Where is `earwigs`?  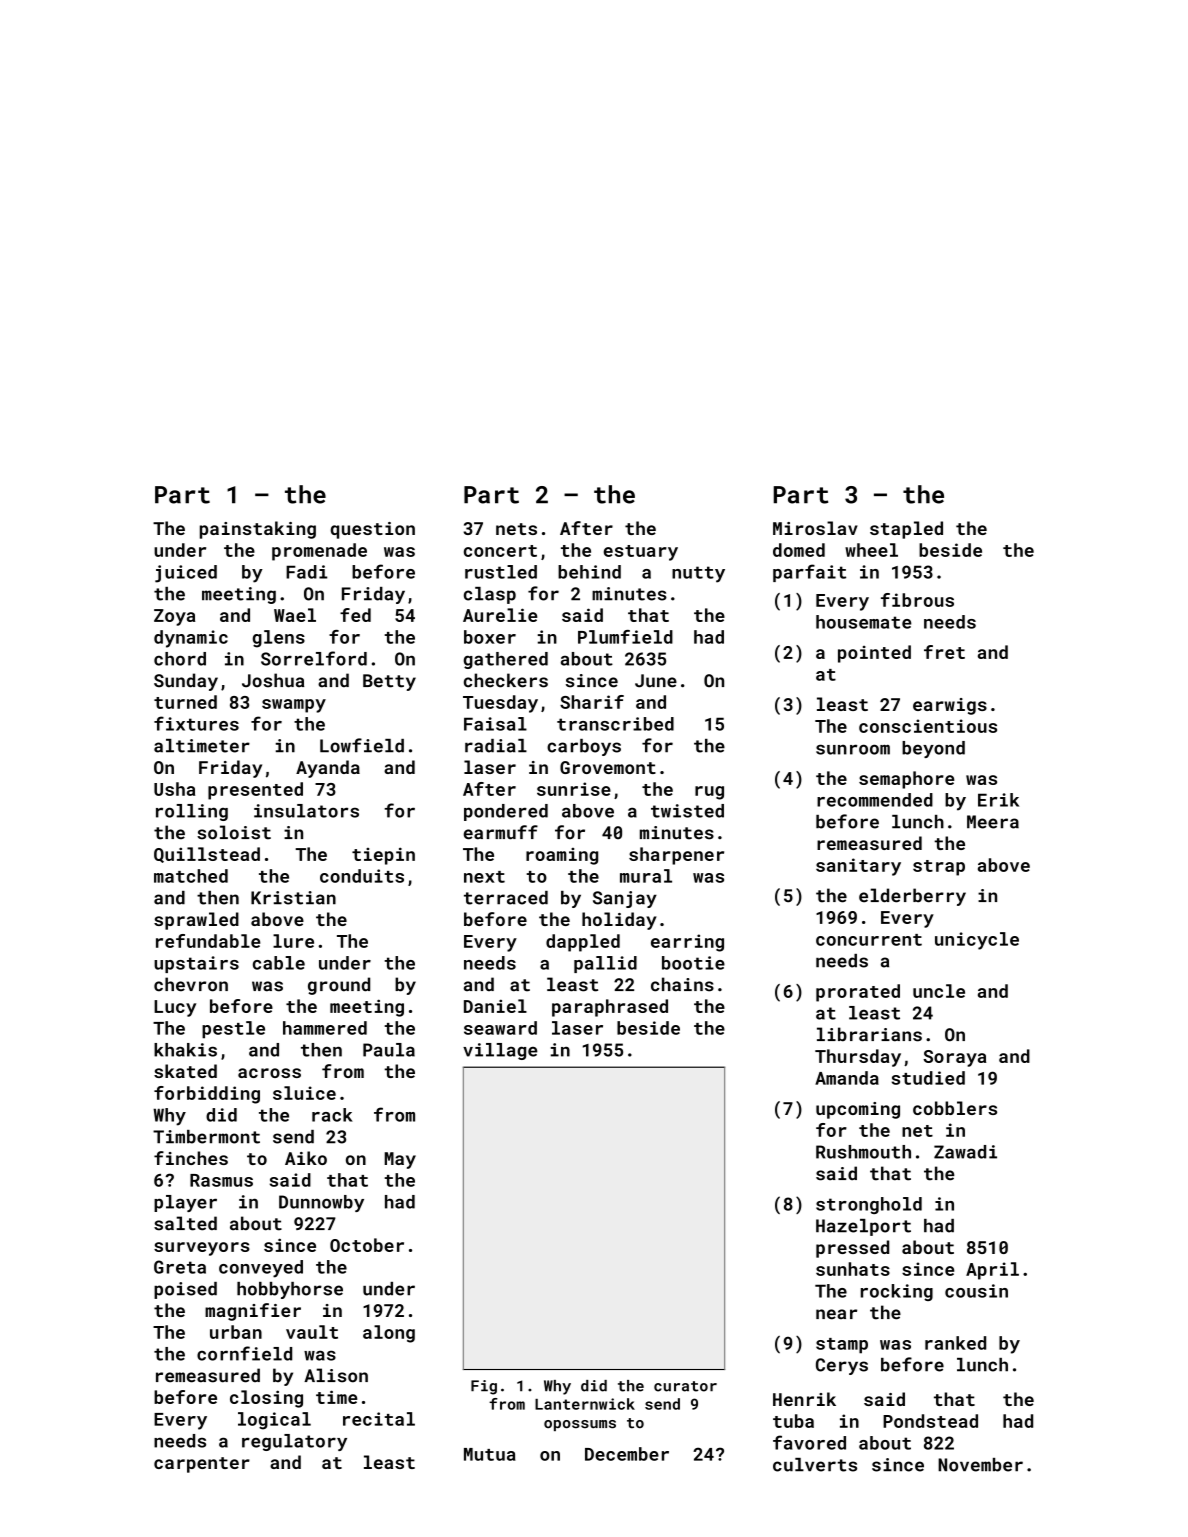 earwigs is located at coordinates (950, 706).
